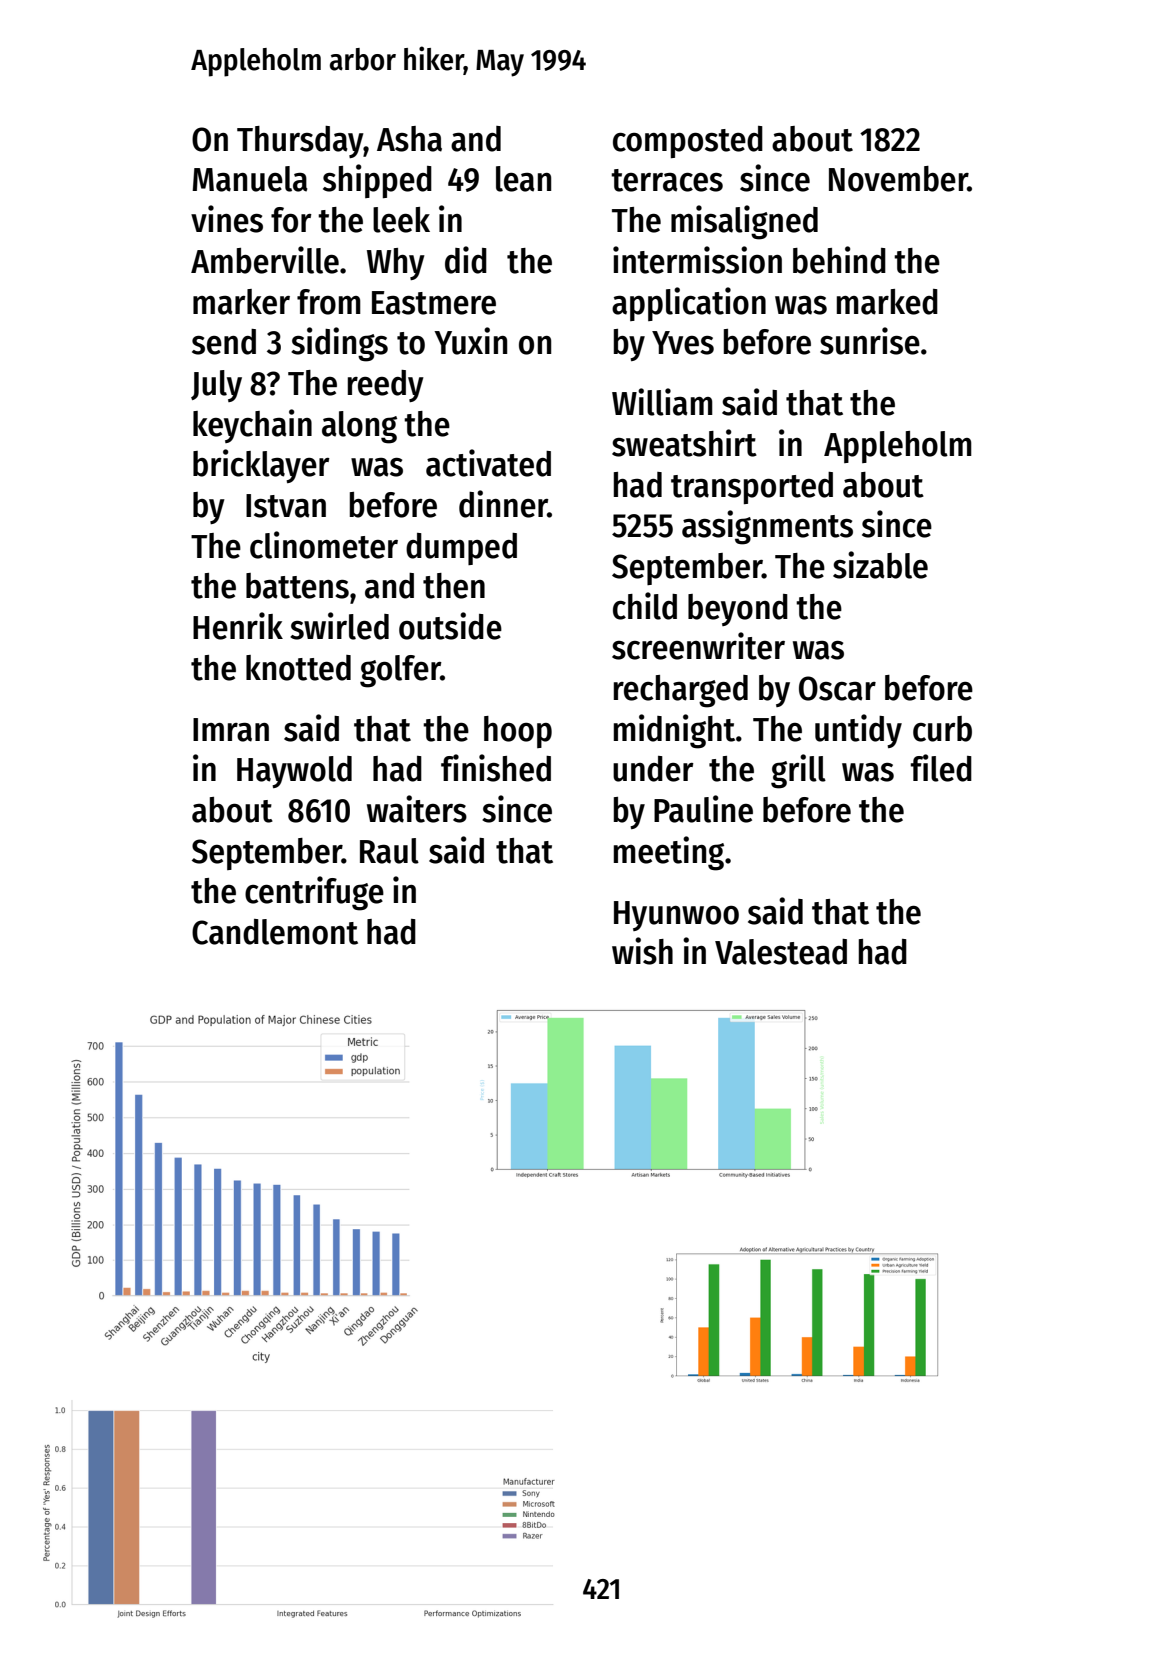 Image resolution: width=1165 pixels, height=1654 pixels. What do you see at coordinates (401, 220) in the screenshot?
I see `leek` at bounding box center [401, 220].
